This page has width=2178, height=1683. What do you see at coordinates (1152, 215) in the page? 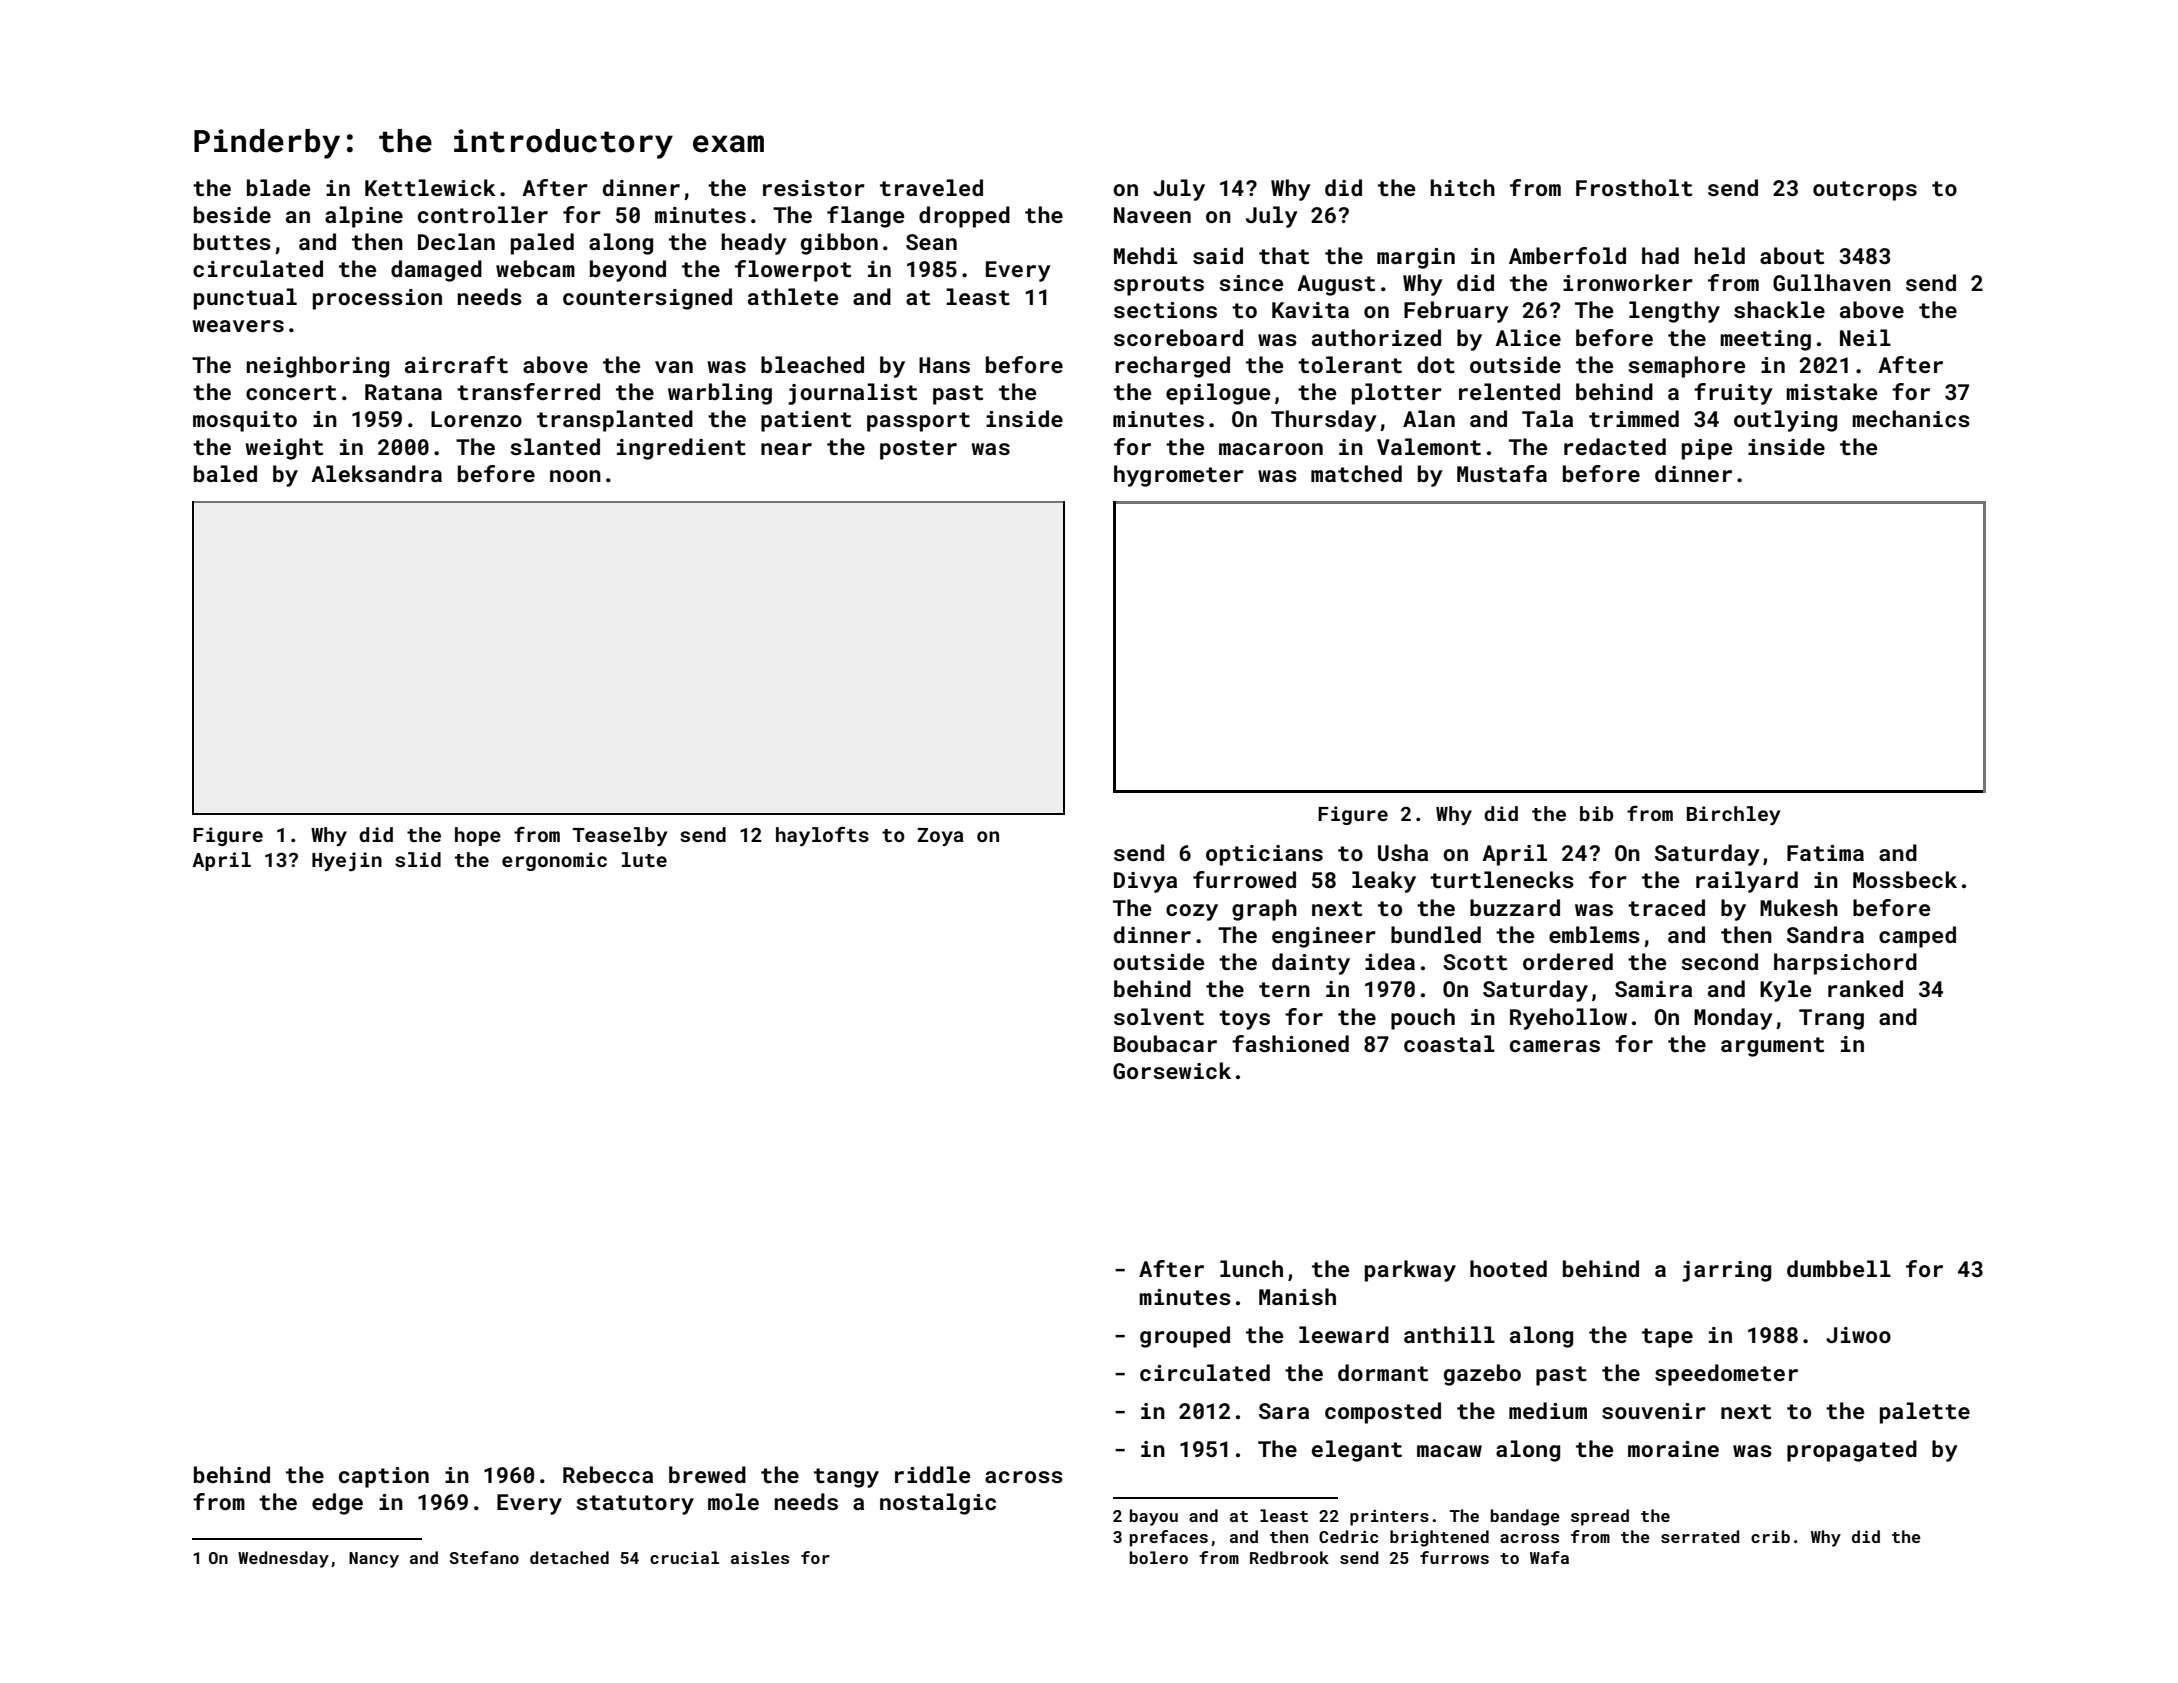
I see `Naveen` at bounding box center [1152, 215].
